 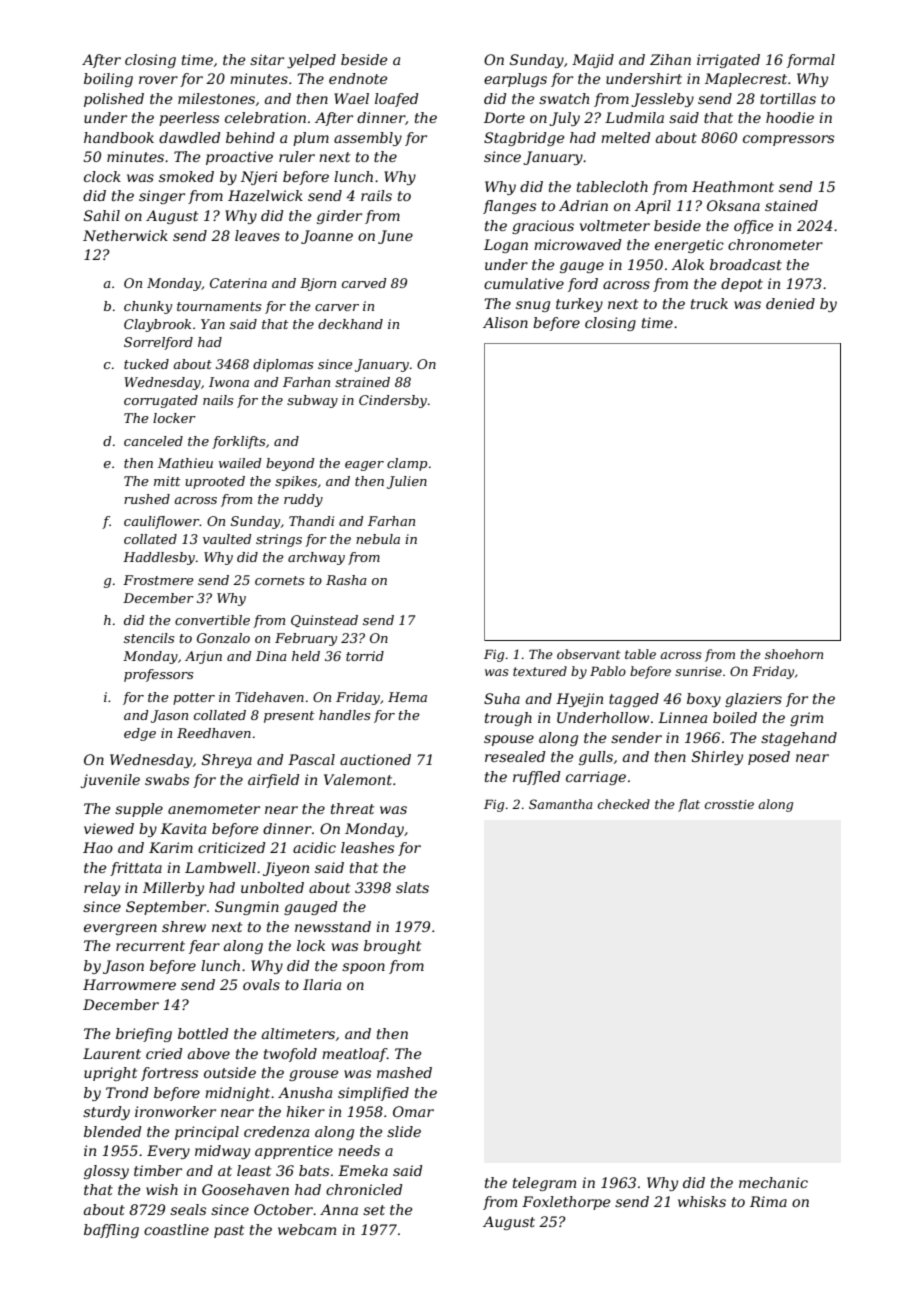 What do you see at coordinates (393, 401) in the screenshot?
I see `Cindersby` at bounding box center [393, 401].
